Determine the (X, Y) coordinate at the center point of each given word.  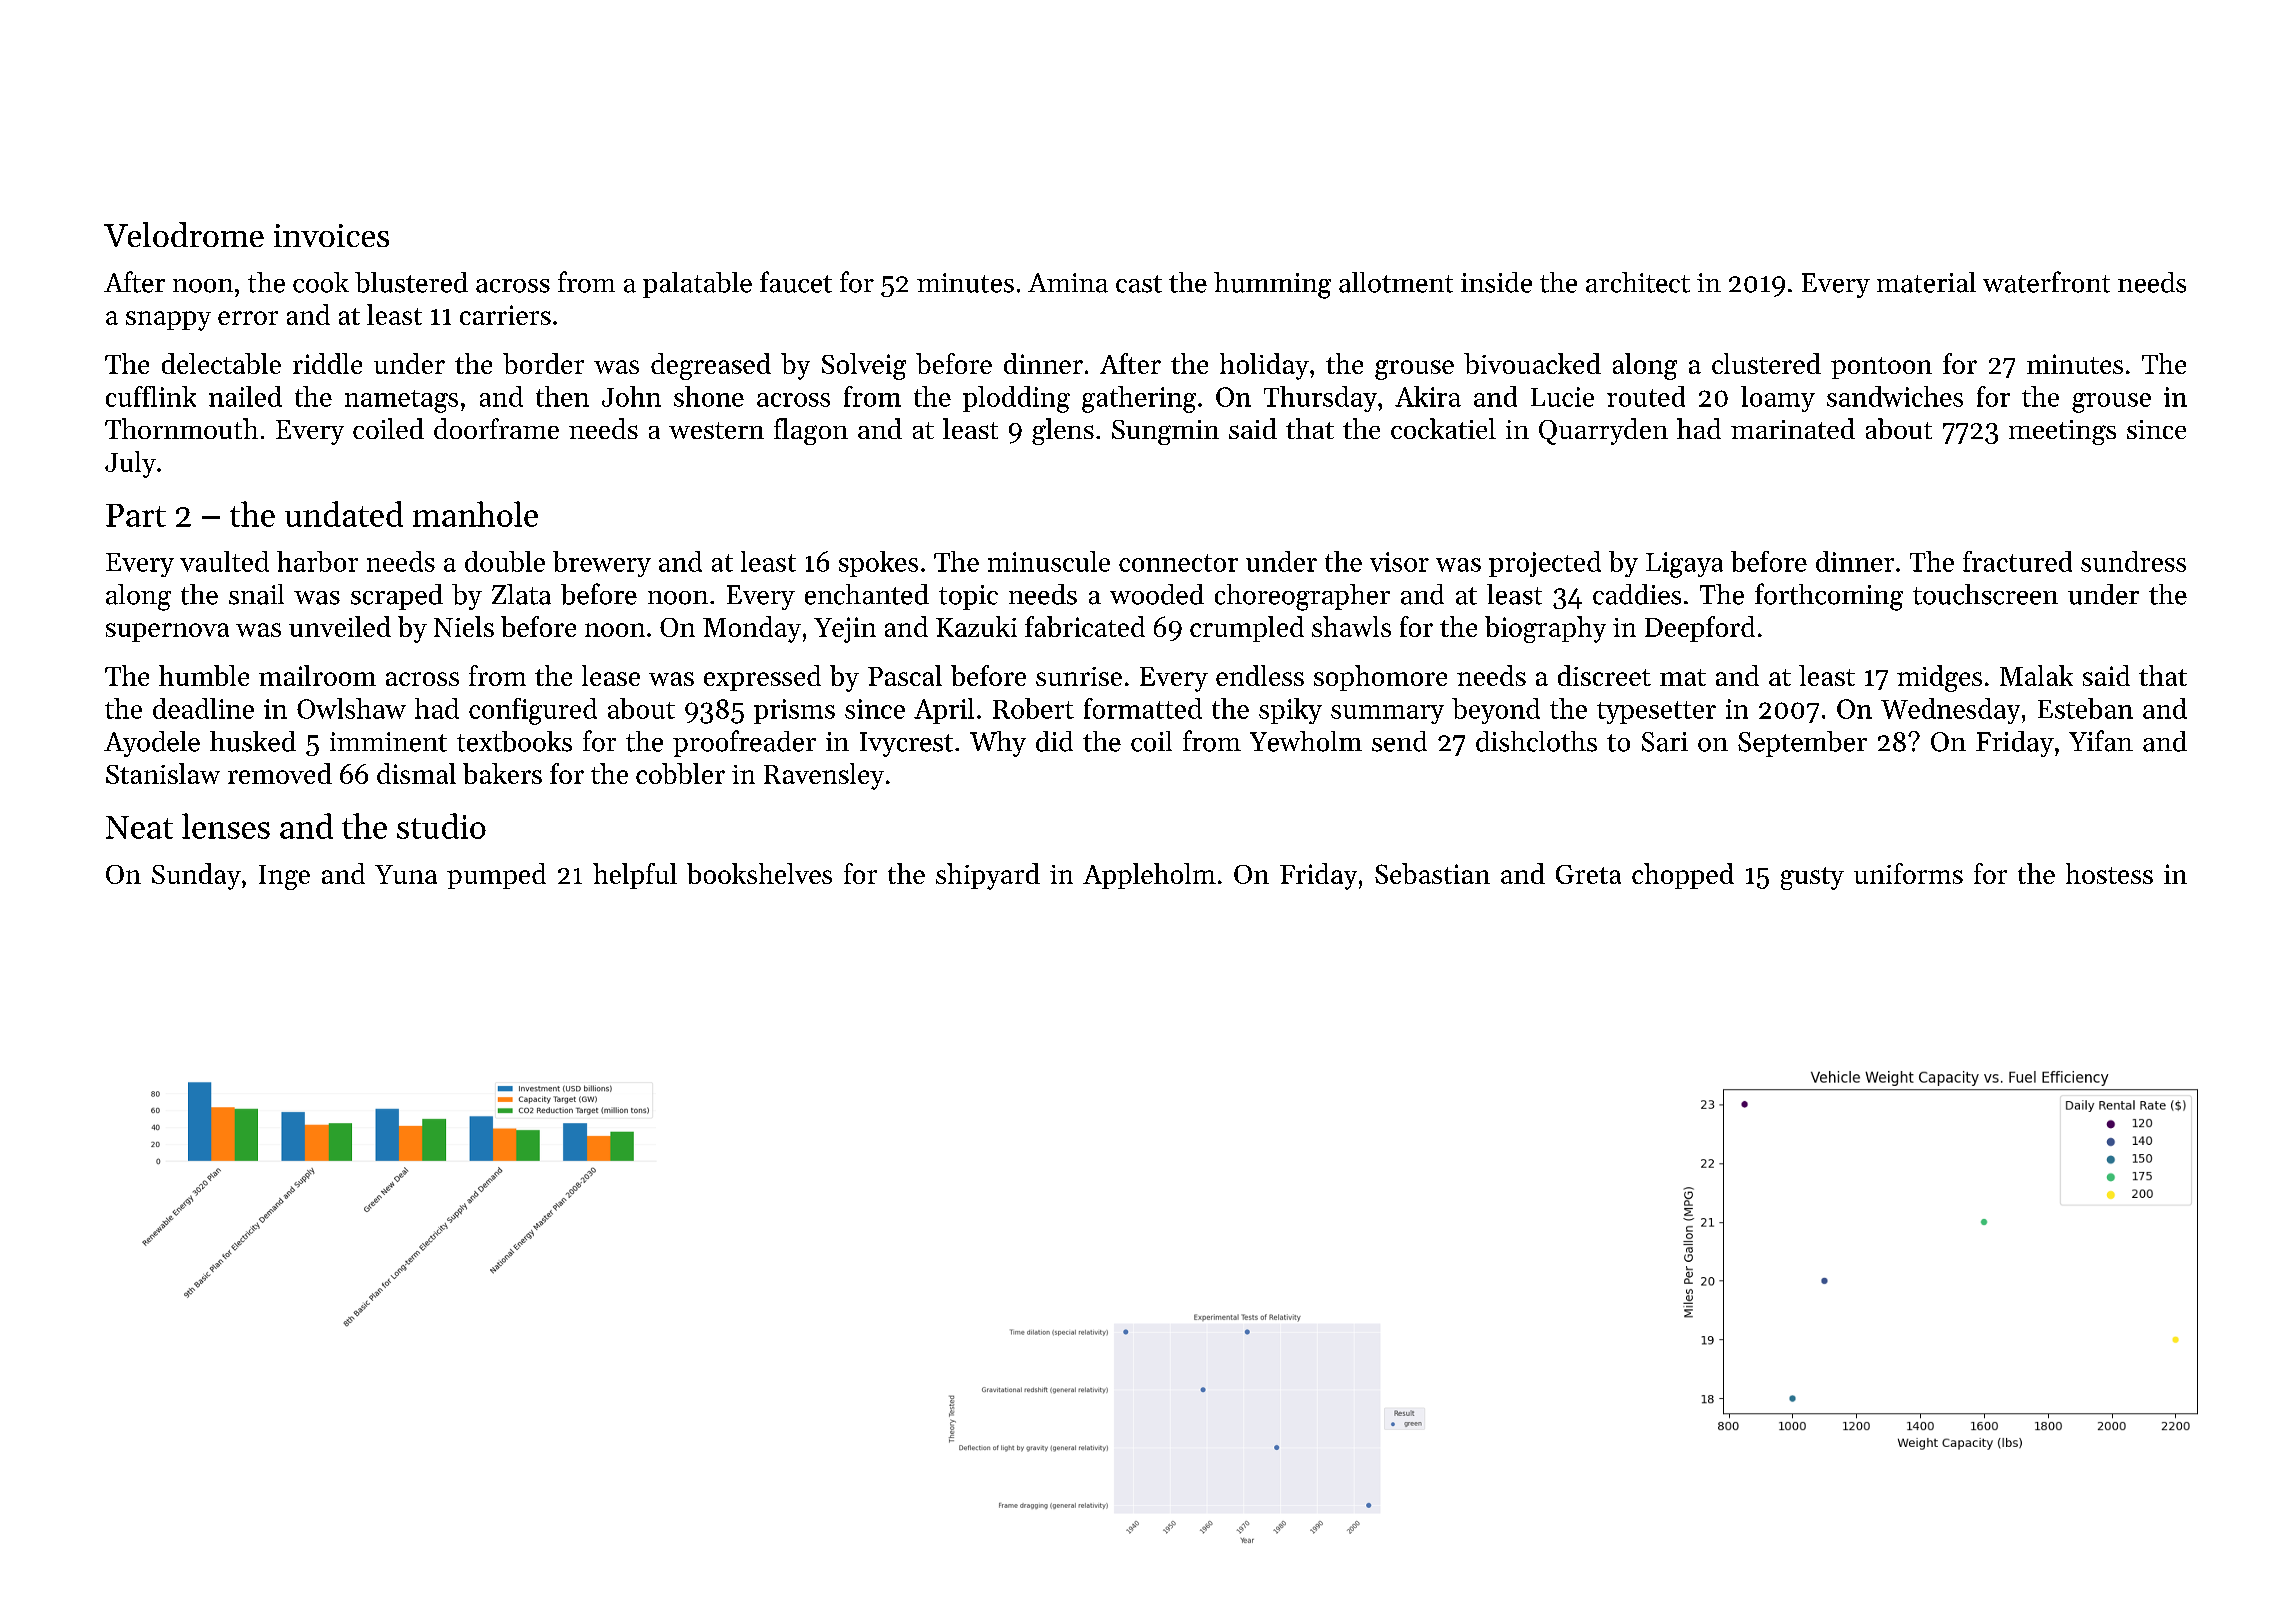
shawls (1351, 626)
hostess (2109, 873)
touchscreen (1985, 594)
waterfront (2046, 282)
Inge (284, 877)
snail (256, 594)
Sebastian (1432, 873)
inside (1496, 282)
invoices (331, 235)
